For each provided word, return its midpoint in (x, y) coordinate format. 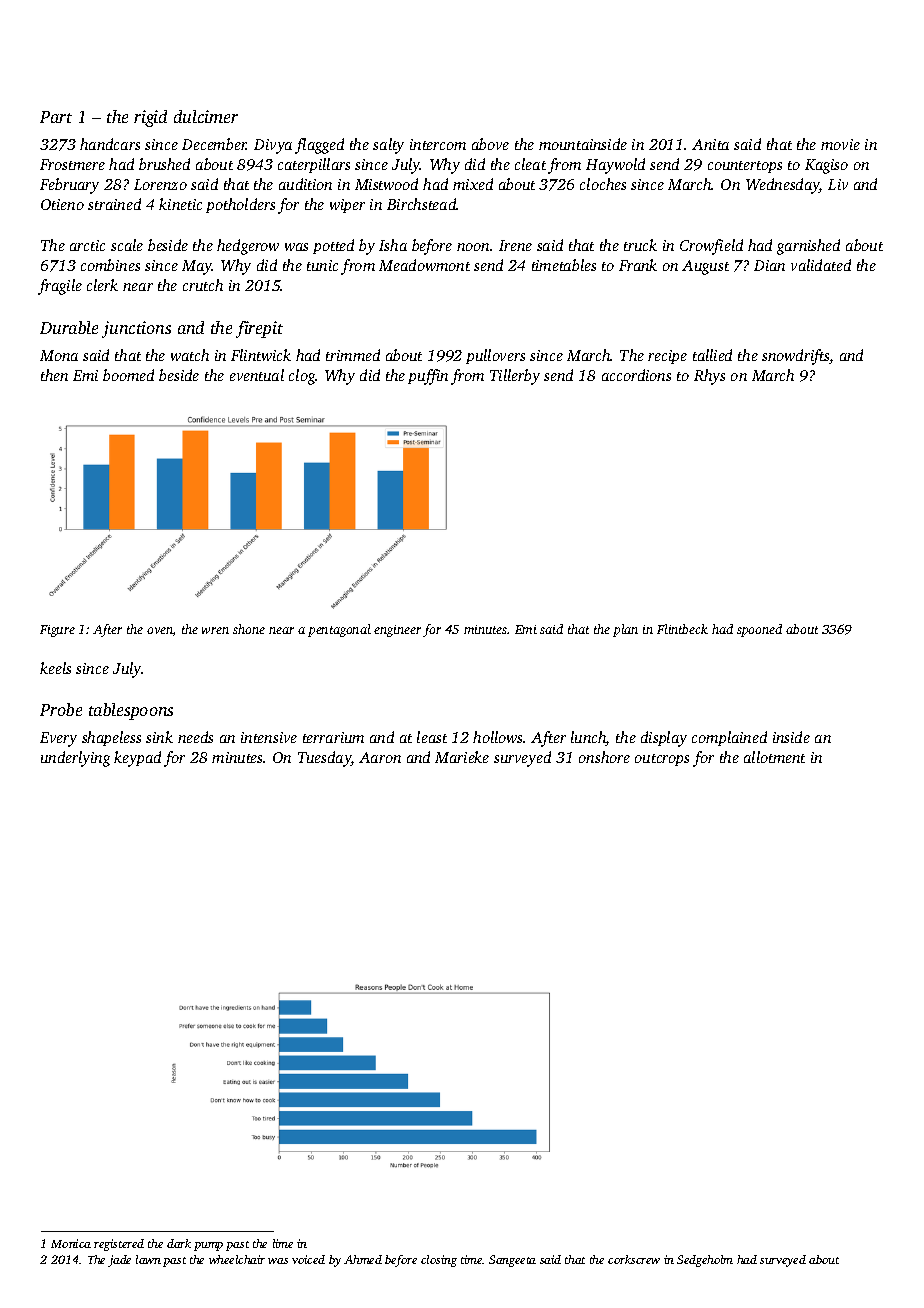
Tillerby (515, 377)
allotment (774, 757)
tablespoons (131, 711)
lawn (148, 1259)
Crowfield (711, 247)
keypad (137, 759)
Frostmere (72, 164)
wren (215, 630)
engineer (397, 631)
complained (729, 738)
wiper (347, 206)
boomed (128, 375)
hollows (497, 737)
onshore (604, 757)
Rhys (709, 377)
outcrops (662, 760)
